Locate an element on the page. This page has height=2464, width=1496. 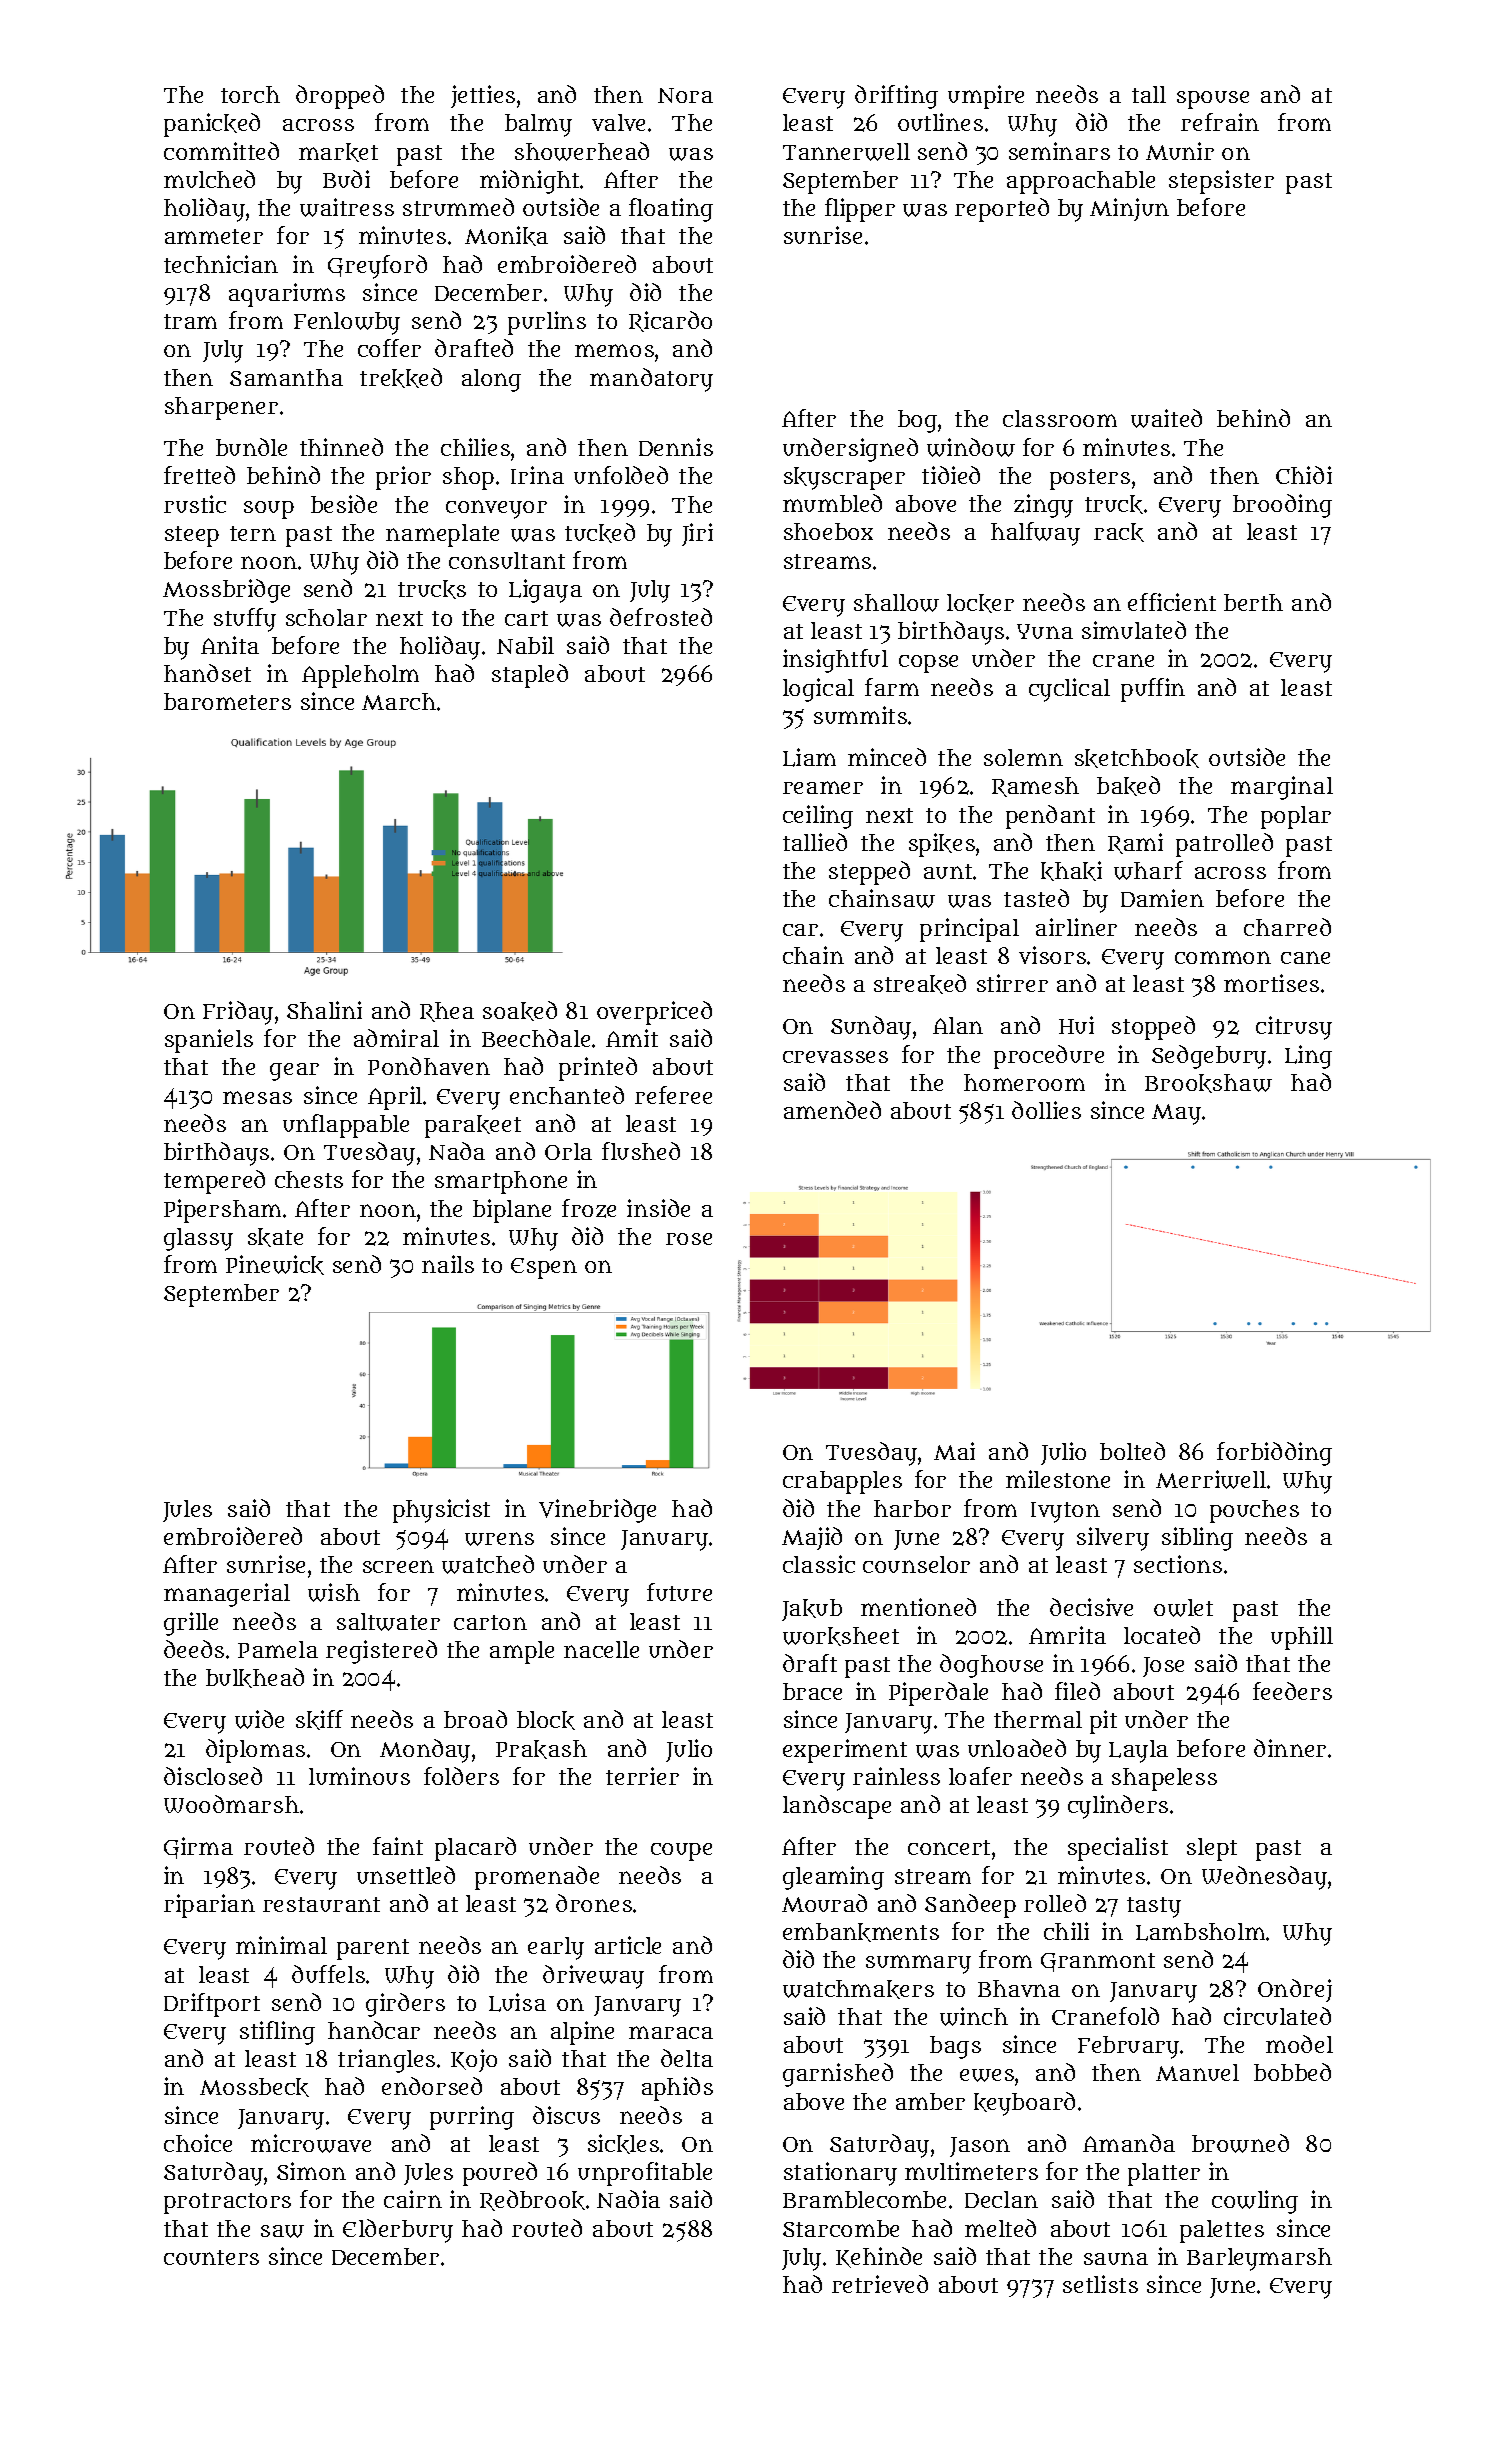
counters is located at coordinates (211, 2257).
